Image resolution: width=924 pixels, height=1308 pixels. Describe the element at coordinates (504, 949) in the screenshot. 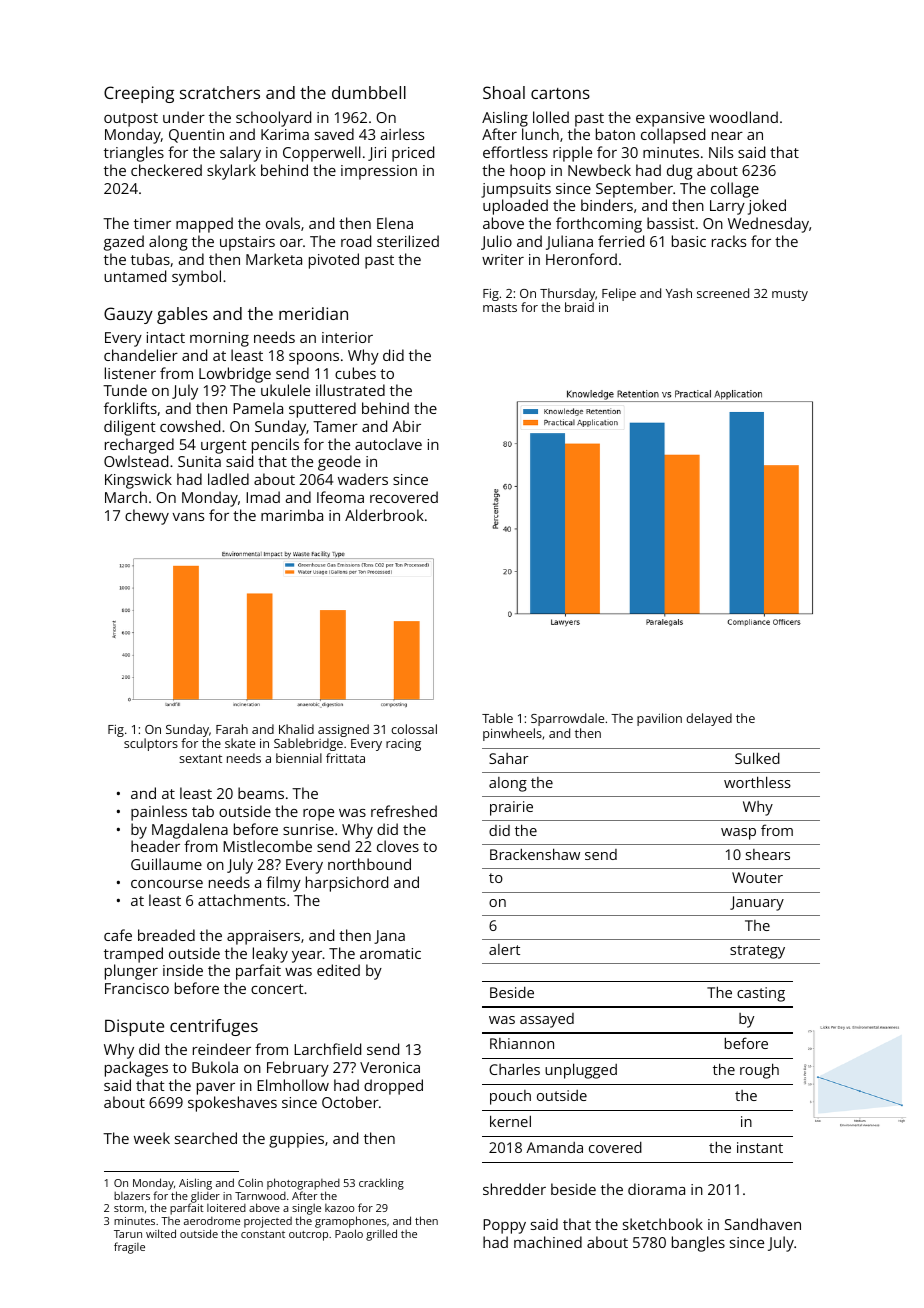

I see `alert` at that location.
